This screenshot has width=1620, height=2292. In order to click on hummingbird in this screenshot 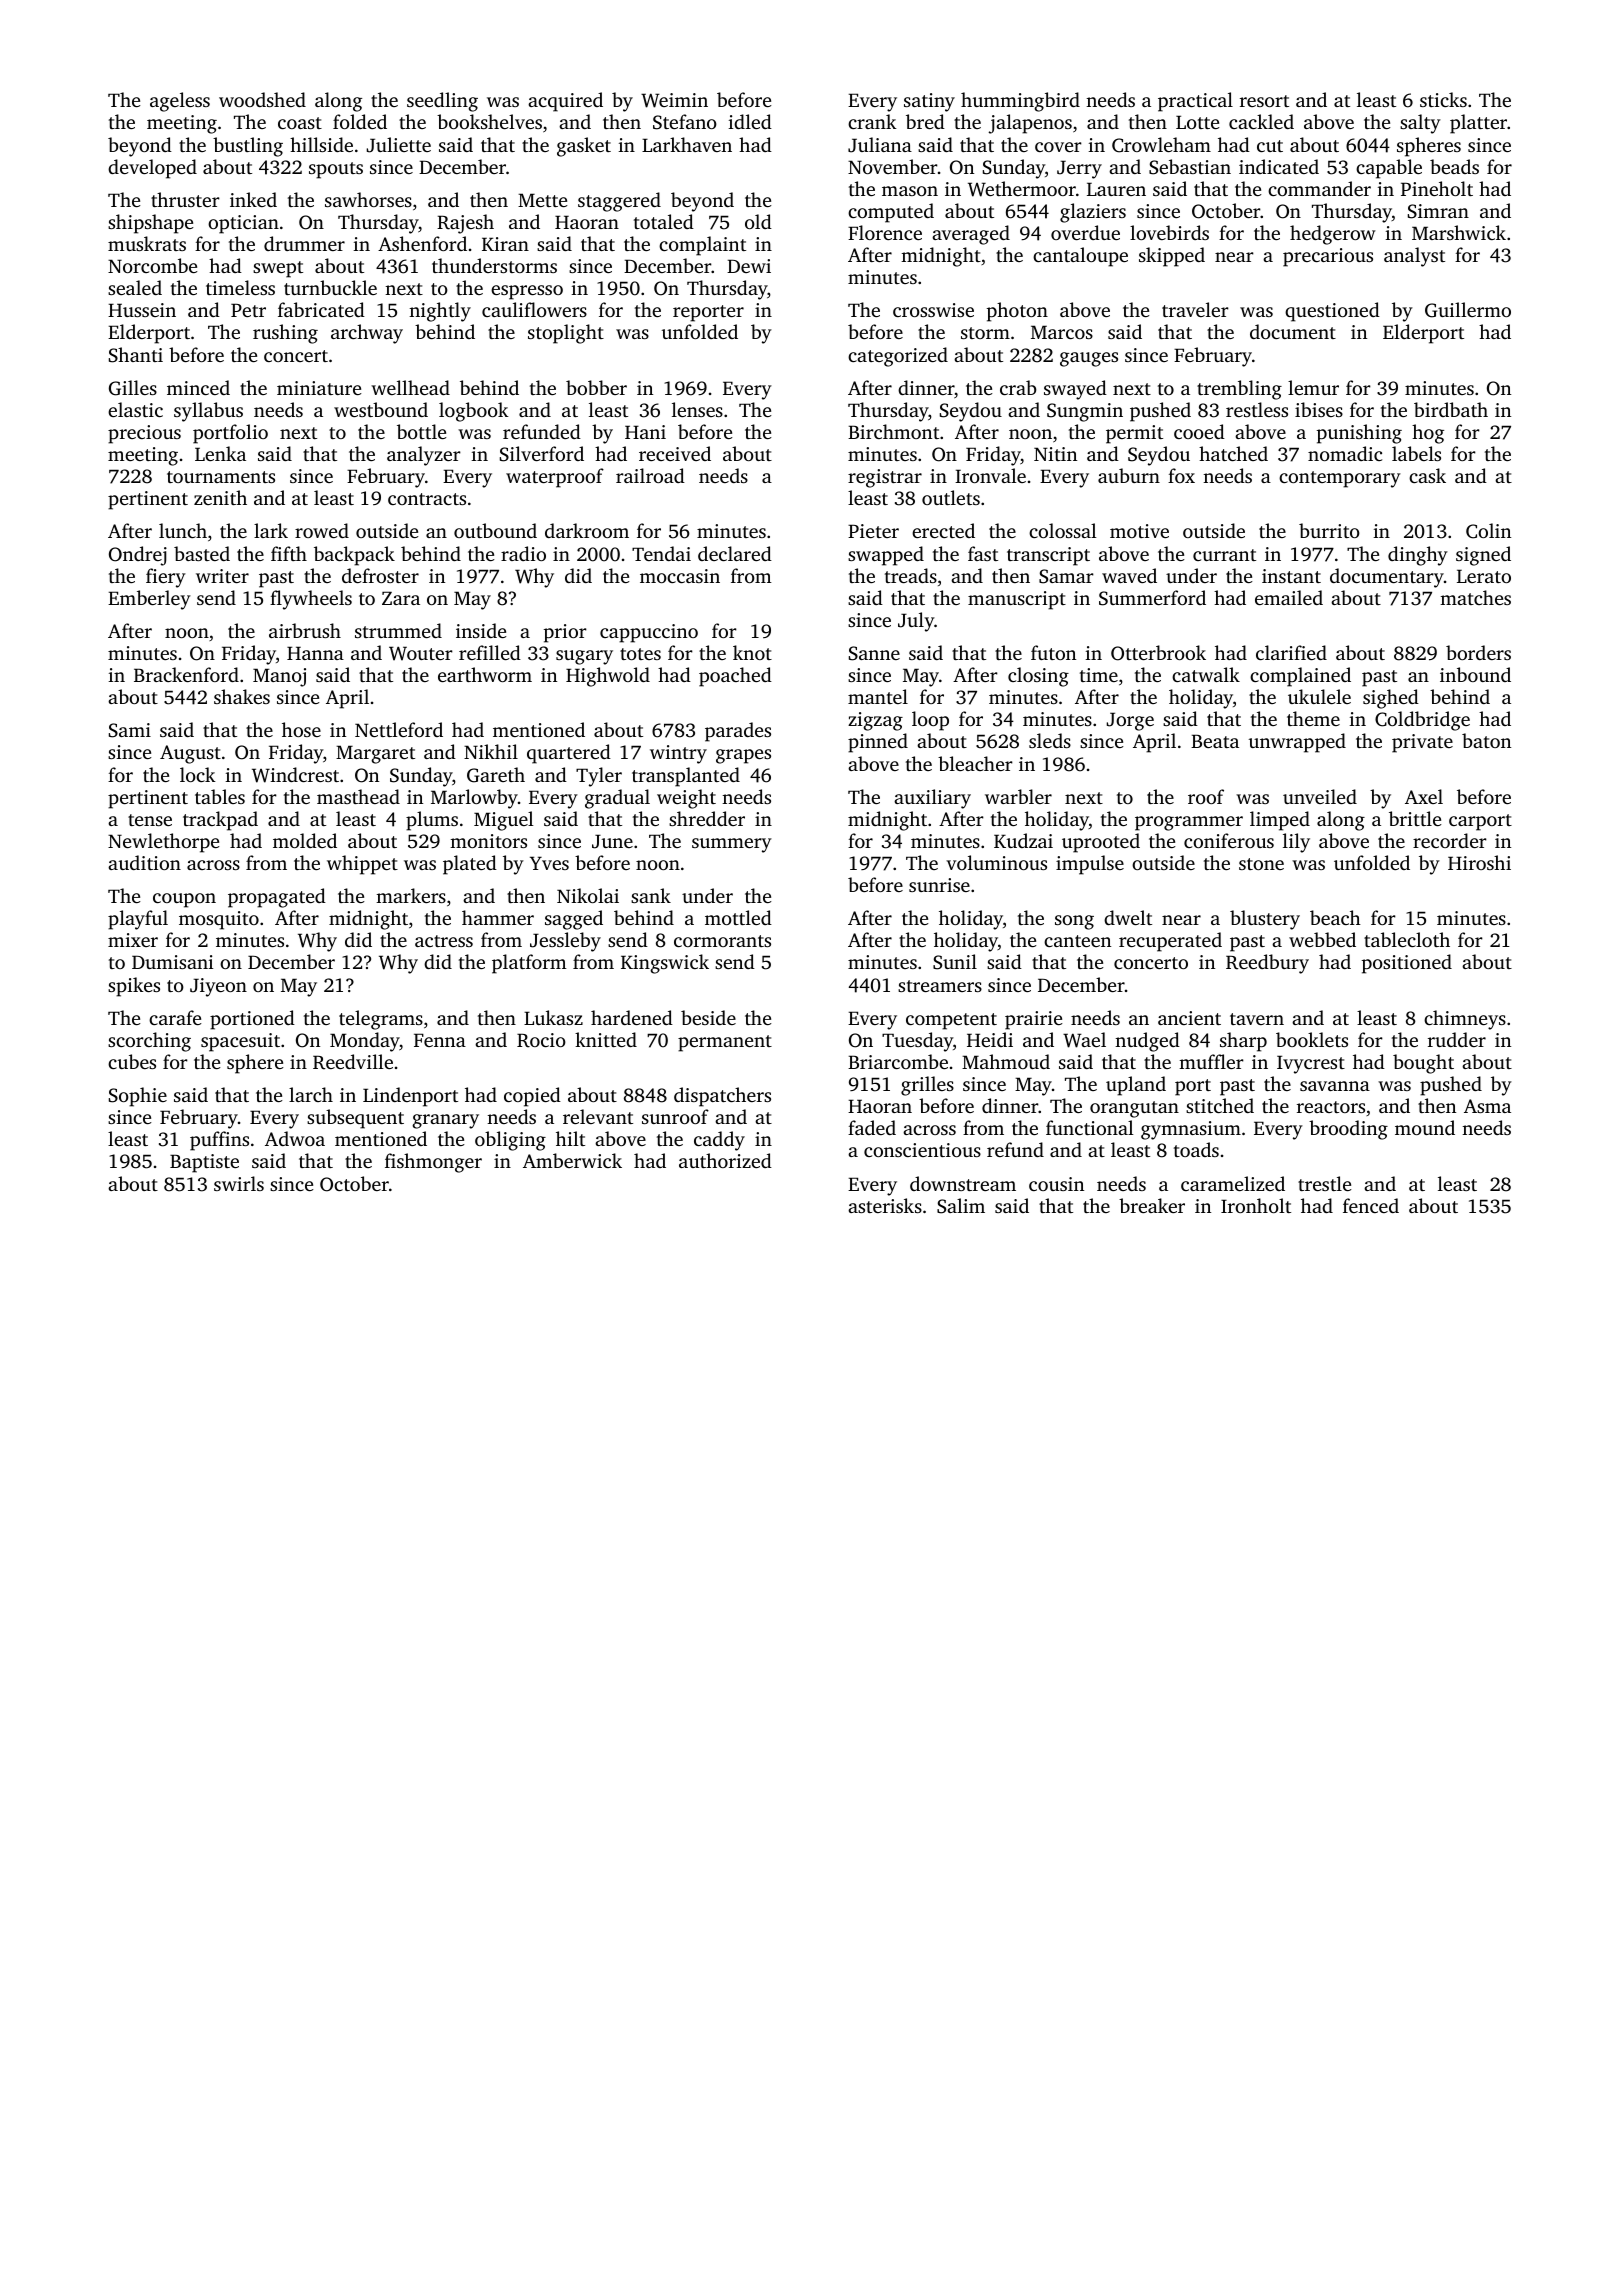, I will do `click(1020, 102)`.
